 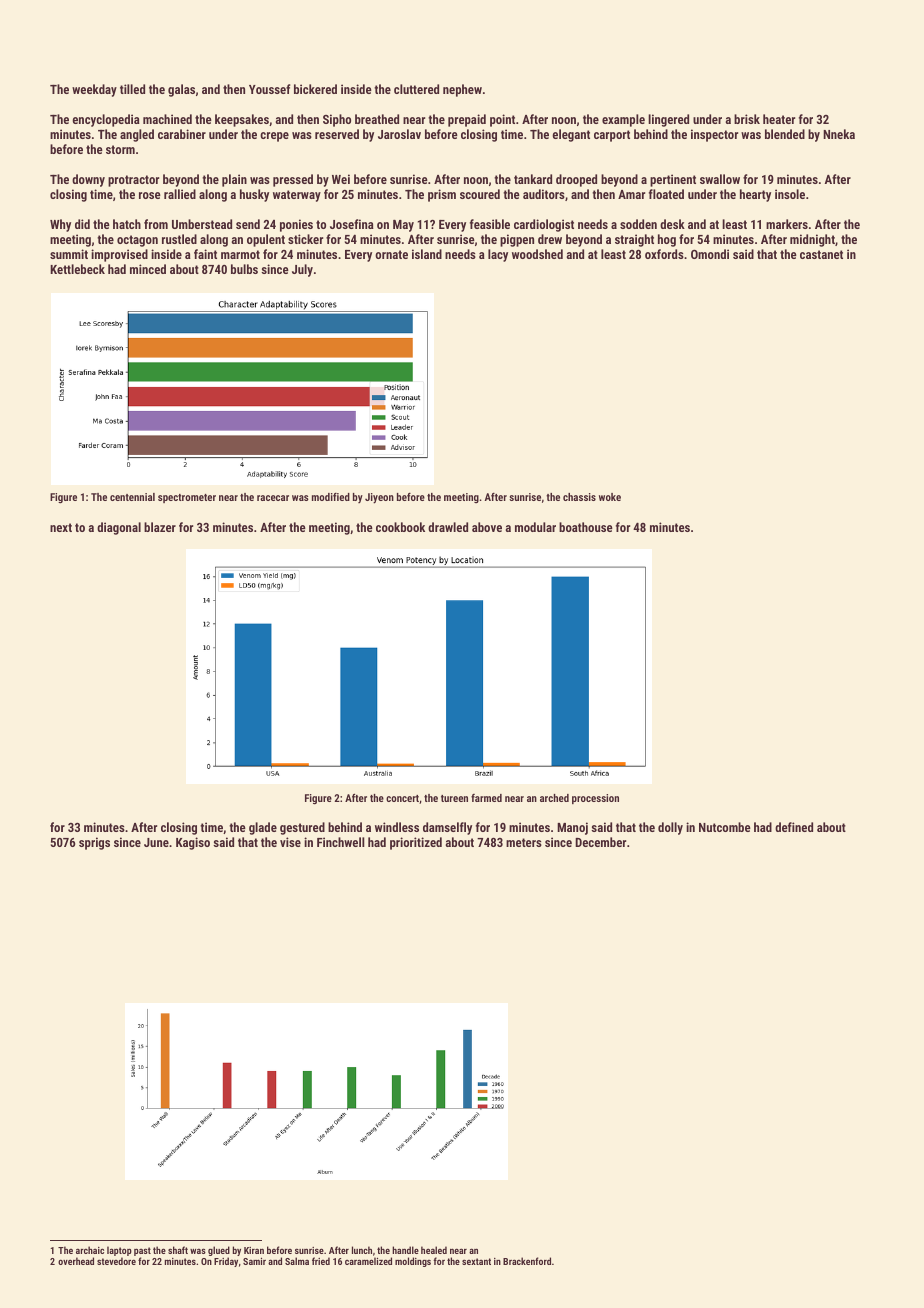 What do you see at coordinates (821, 254) in the page?
I see `castanet` at bounding box center [821, 254].
